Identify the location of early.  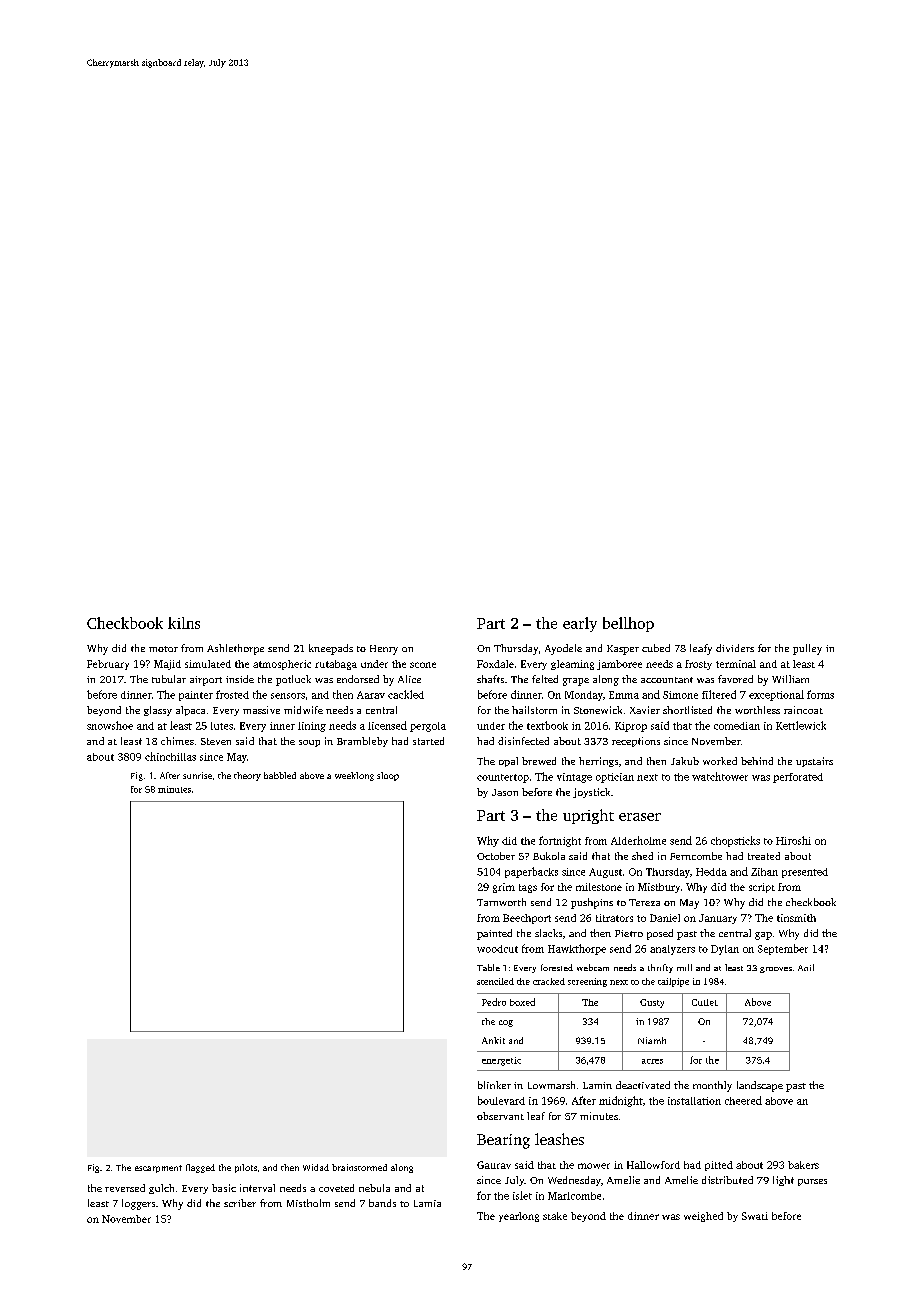
(580, 624).
